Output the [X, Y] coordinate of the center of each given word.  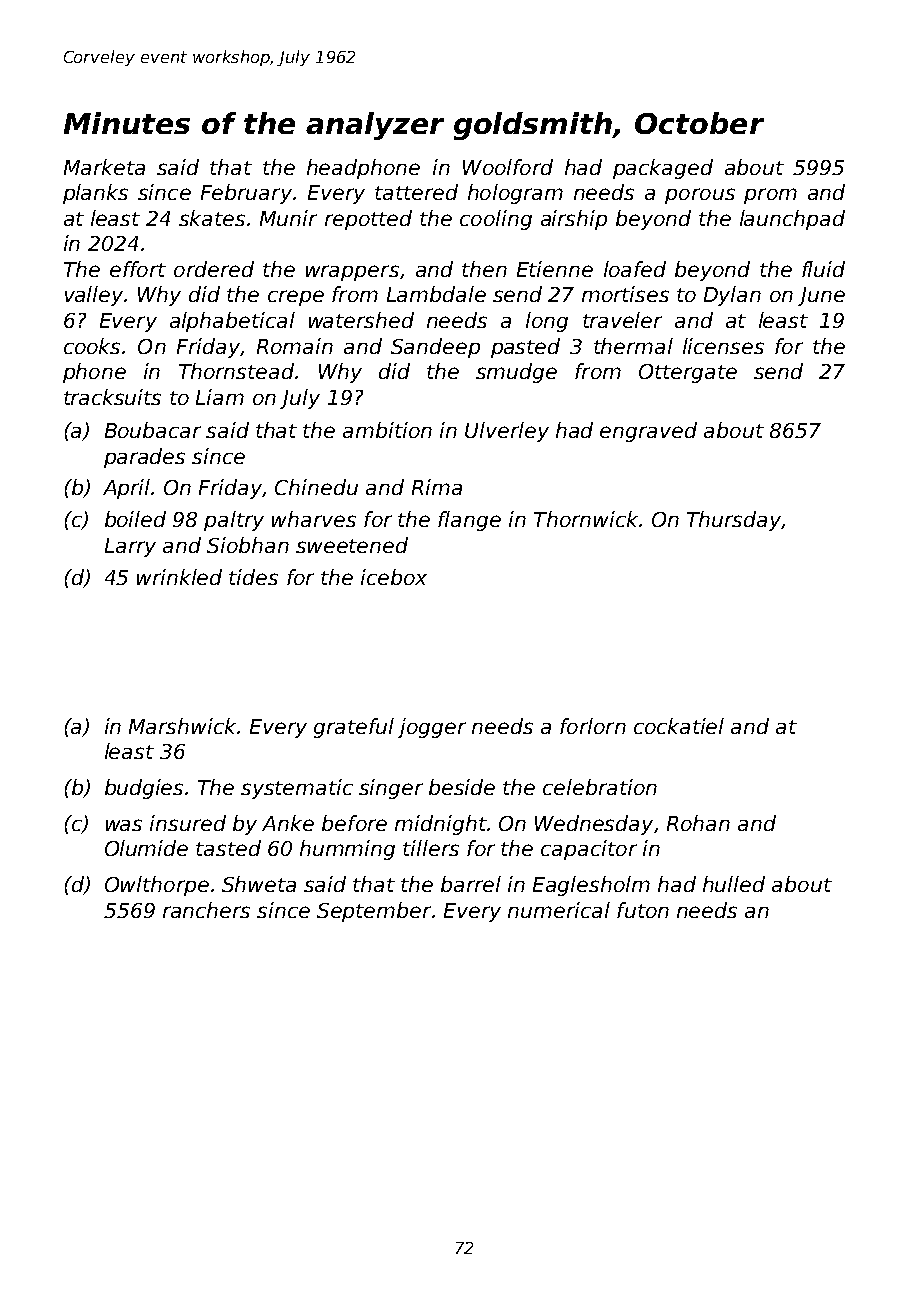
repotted [368, 220]
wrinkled [179, 577]
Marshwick [182, 726]
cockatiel [679, 726]
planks [95, 194]
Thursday [734, 521]
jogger [432, 728]
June [821, 296]
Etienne [555, 269]
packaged [663, 169]
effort [138, 269]
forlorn [593, 726]
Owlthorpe [157, 886]
